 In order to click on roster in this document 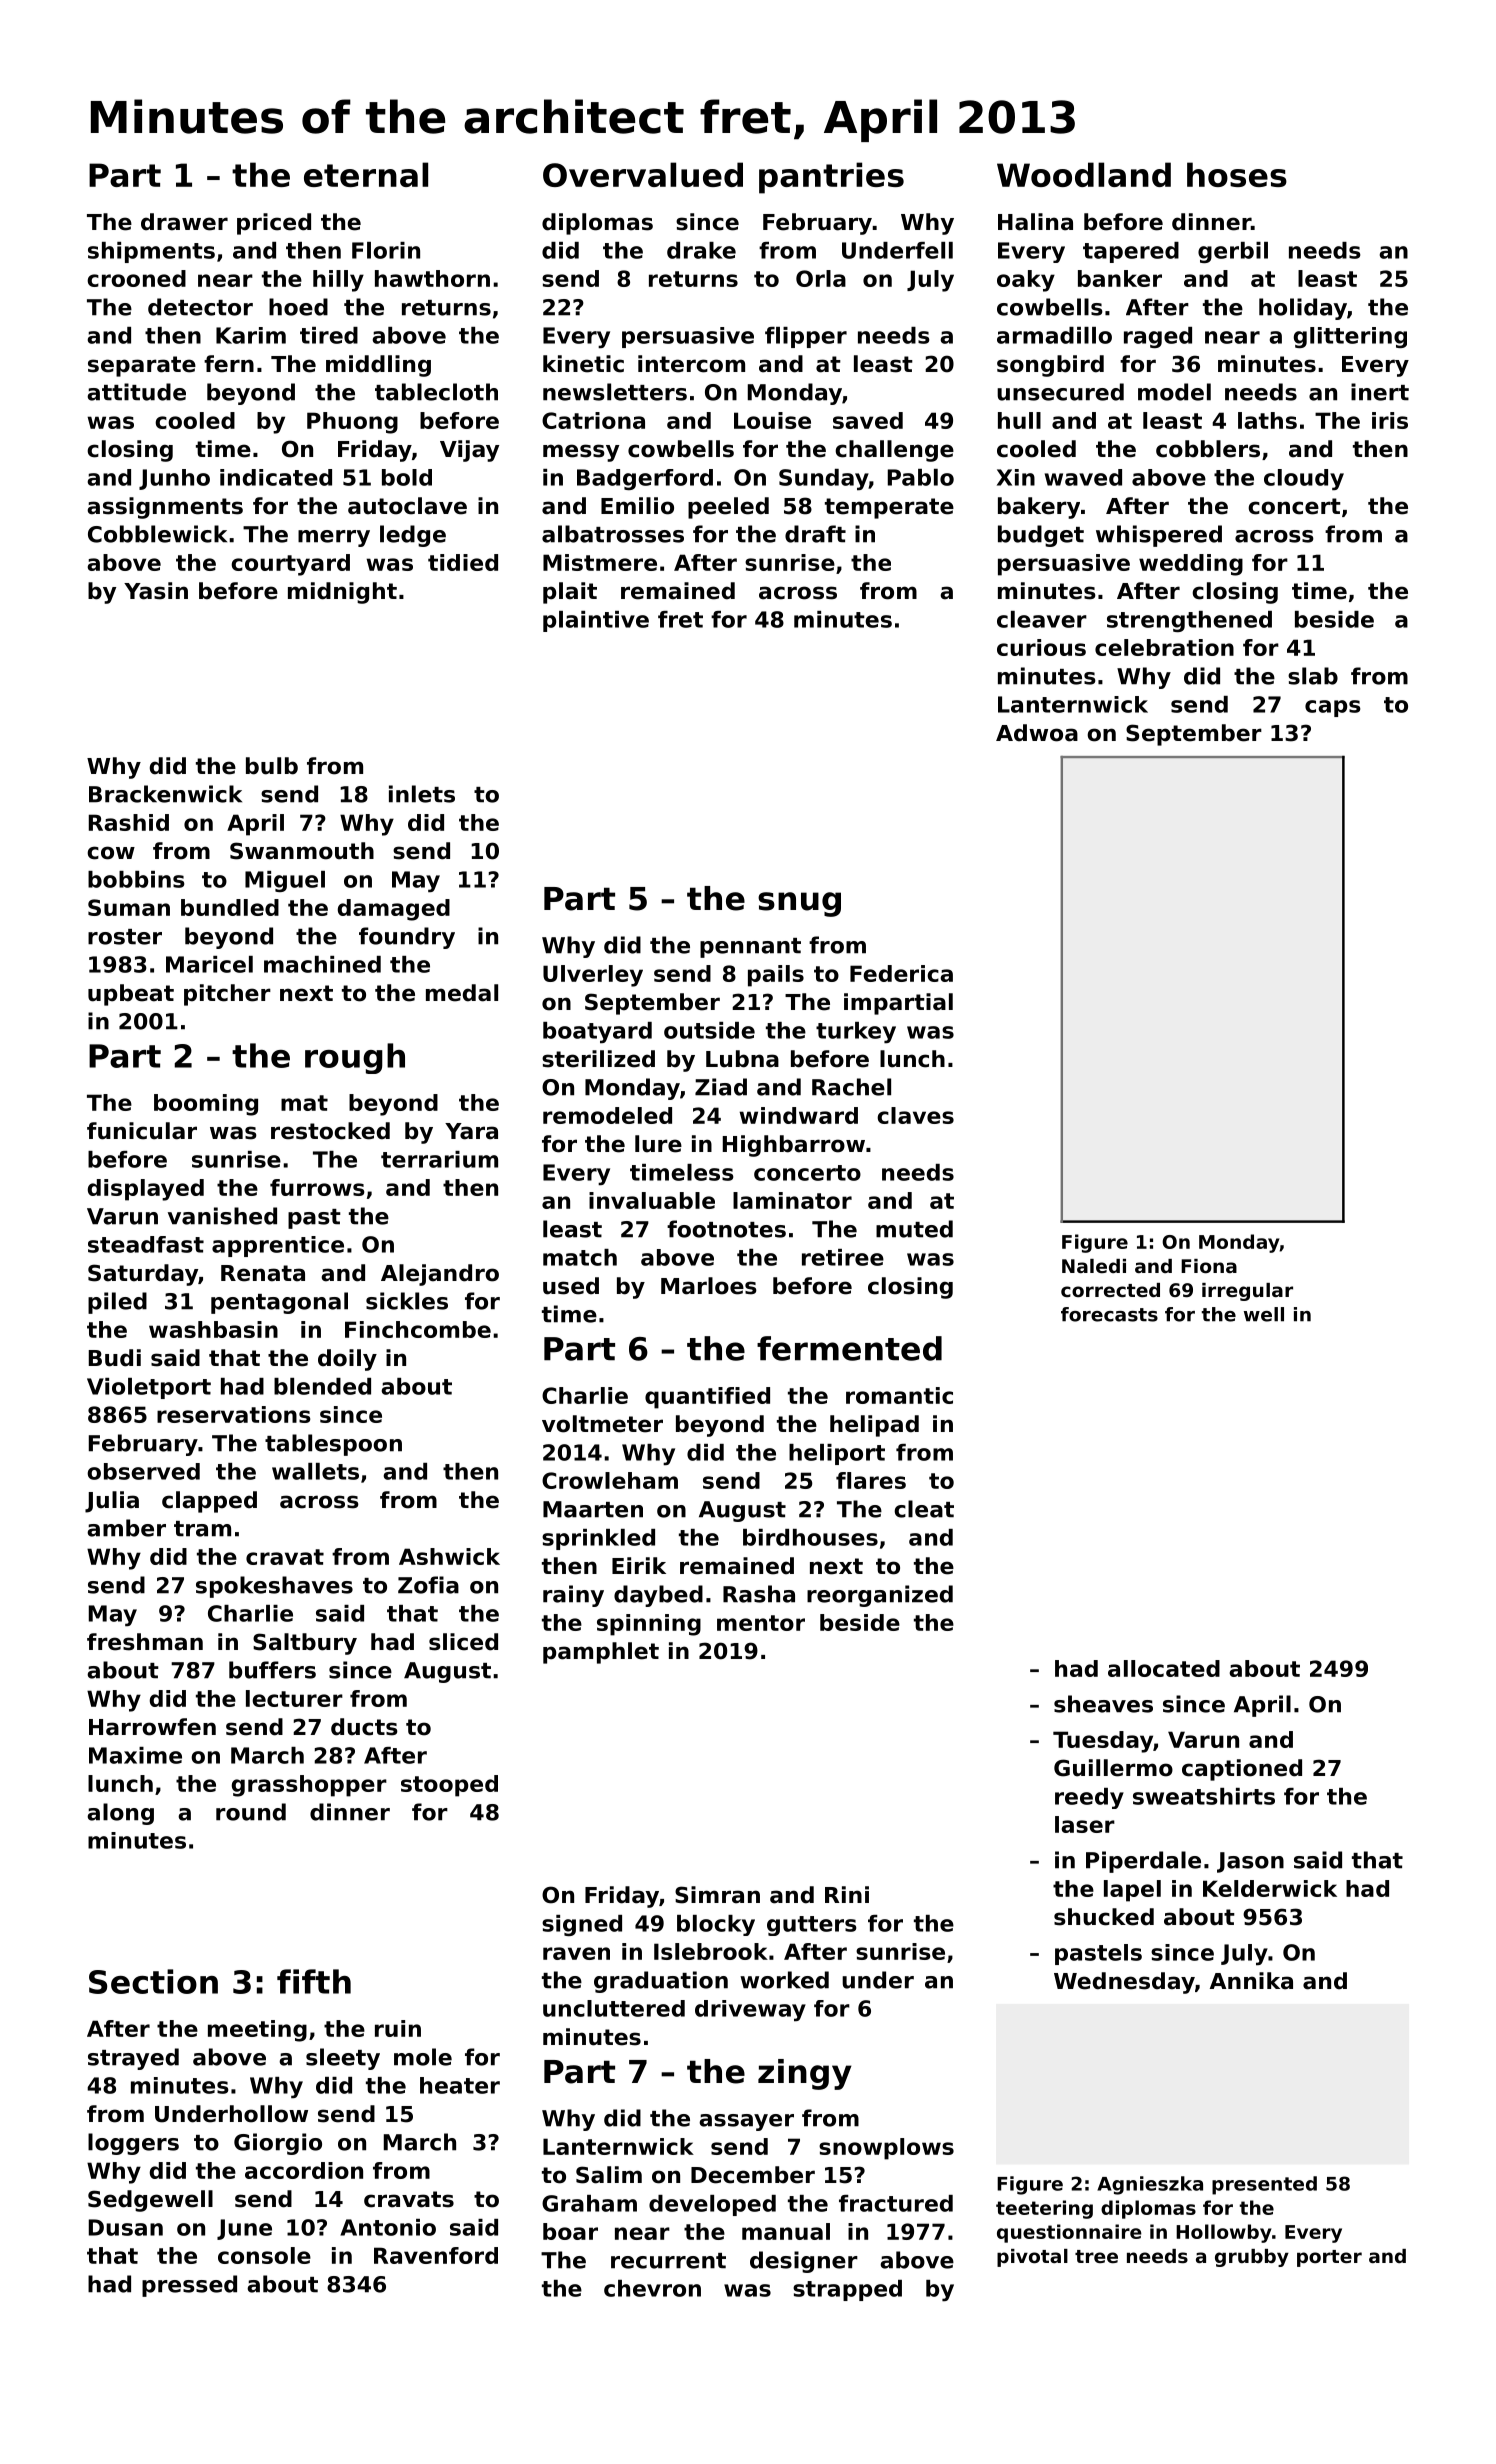, I will do `click(125, 937)`.
